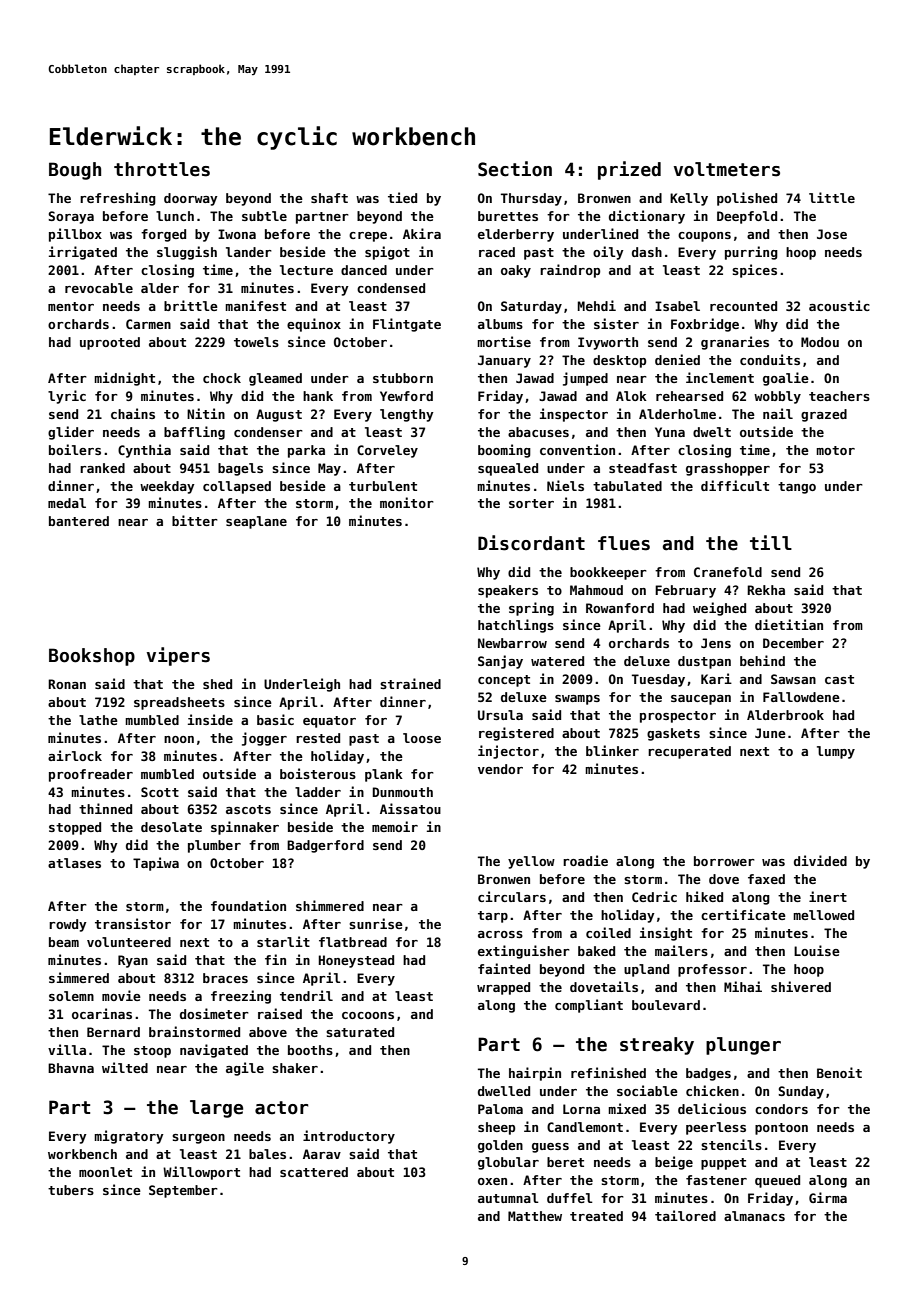 This image has width=924, height=1308. I want to click on Bhavna, so click(71, 1068).
